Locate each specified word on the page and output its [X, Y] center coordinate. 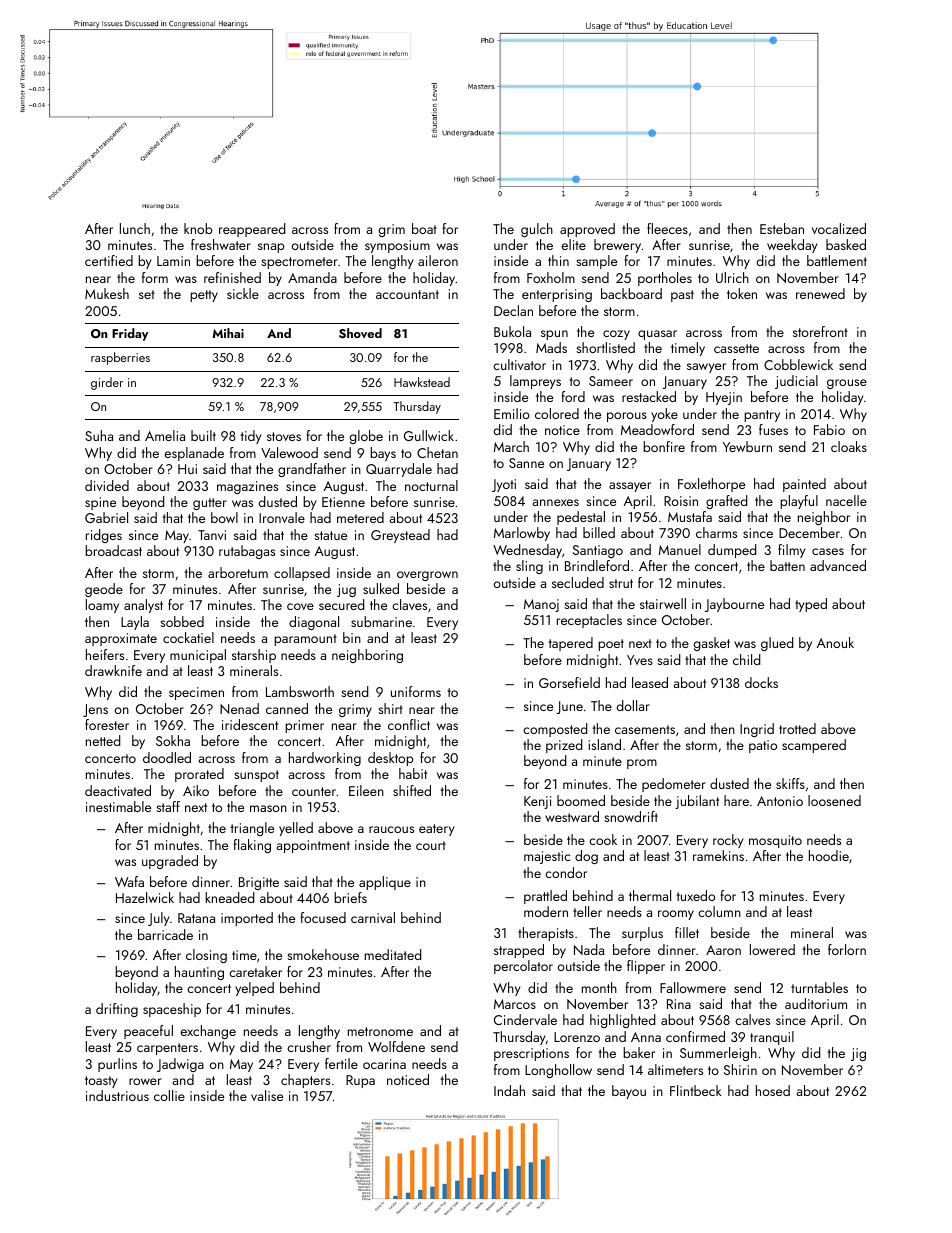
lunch [135, 228]
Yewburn [747, 446]
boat [424, 228]
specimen [196, 693]
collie [169, 1095]
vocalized [839, 228]
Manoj [541, 605]
